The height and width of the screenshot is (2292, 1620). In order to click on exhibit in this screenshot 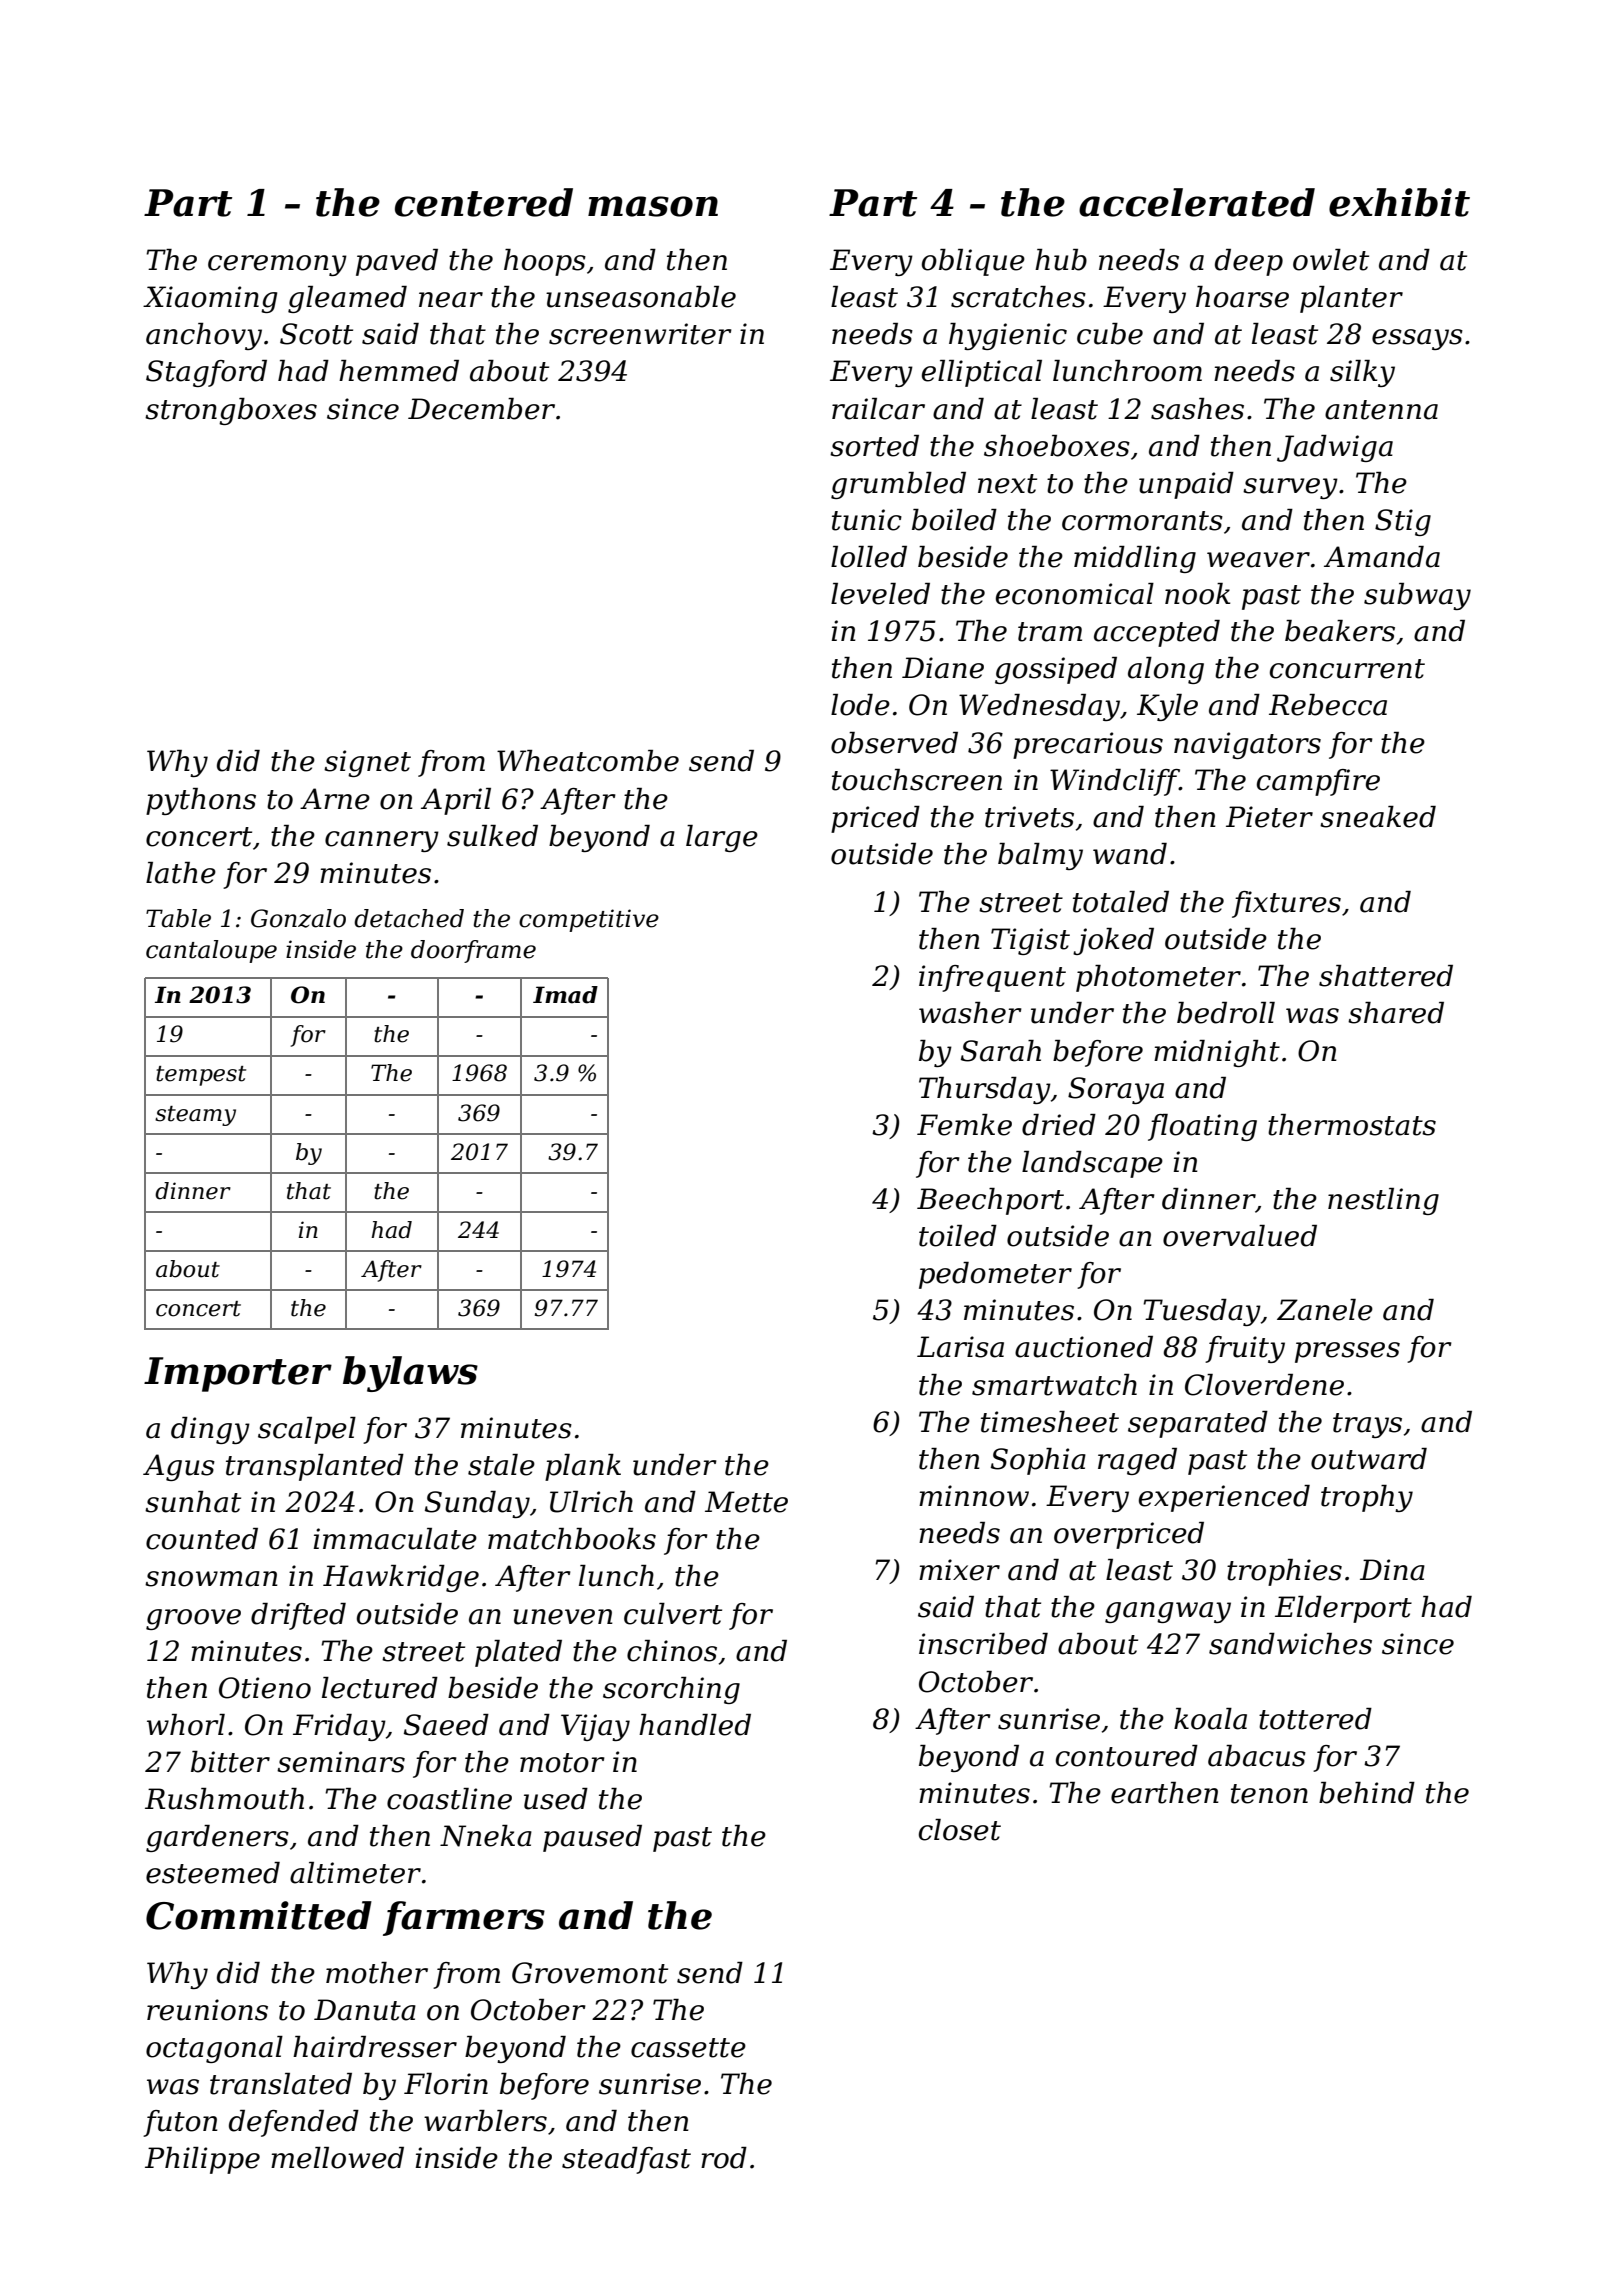, I will do `click(1399, 202)`.
